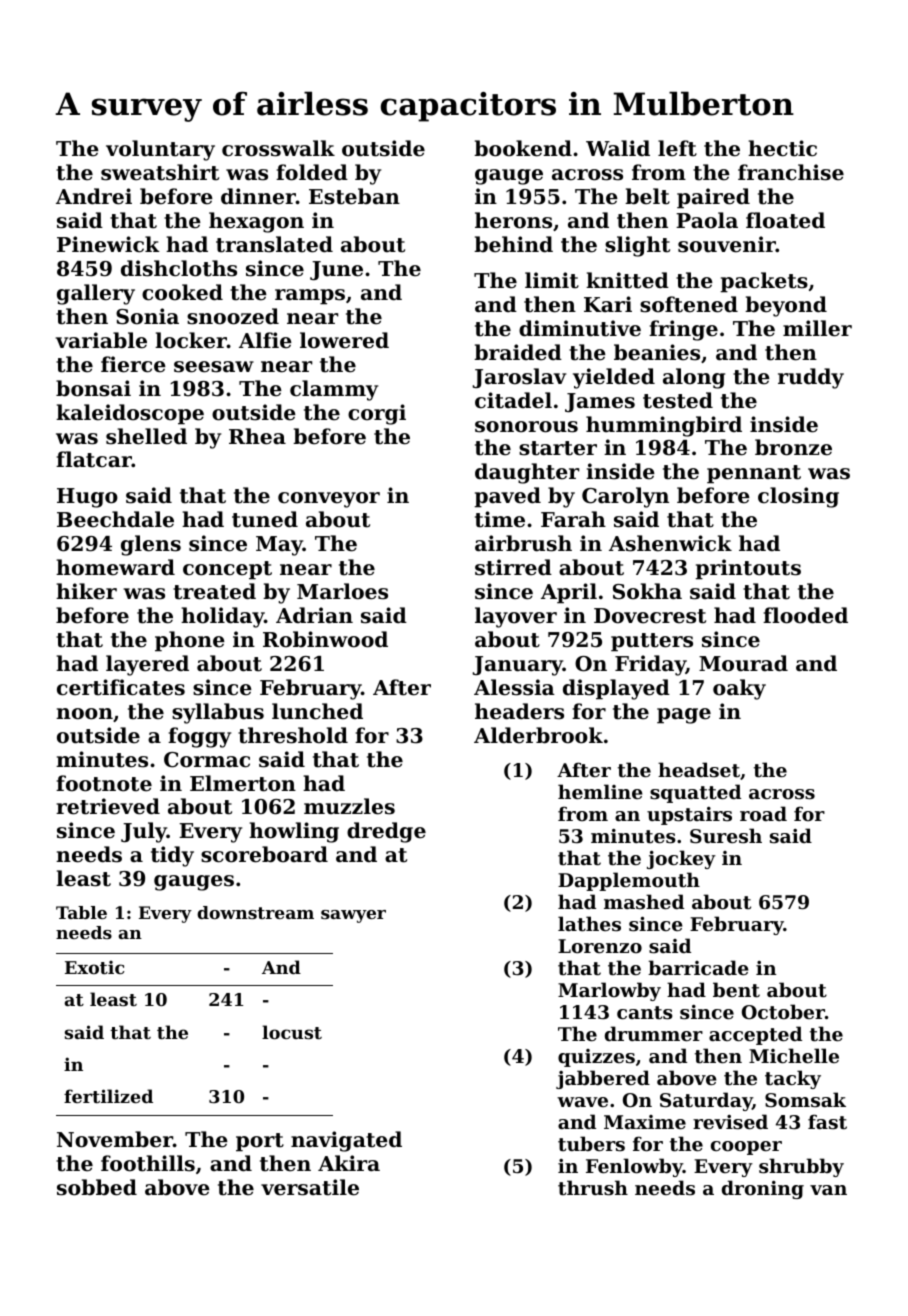 Image resolution: width=908 pixels, height=1316 pixels. I want to click on snoozed, so click(233, 316).
